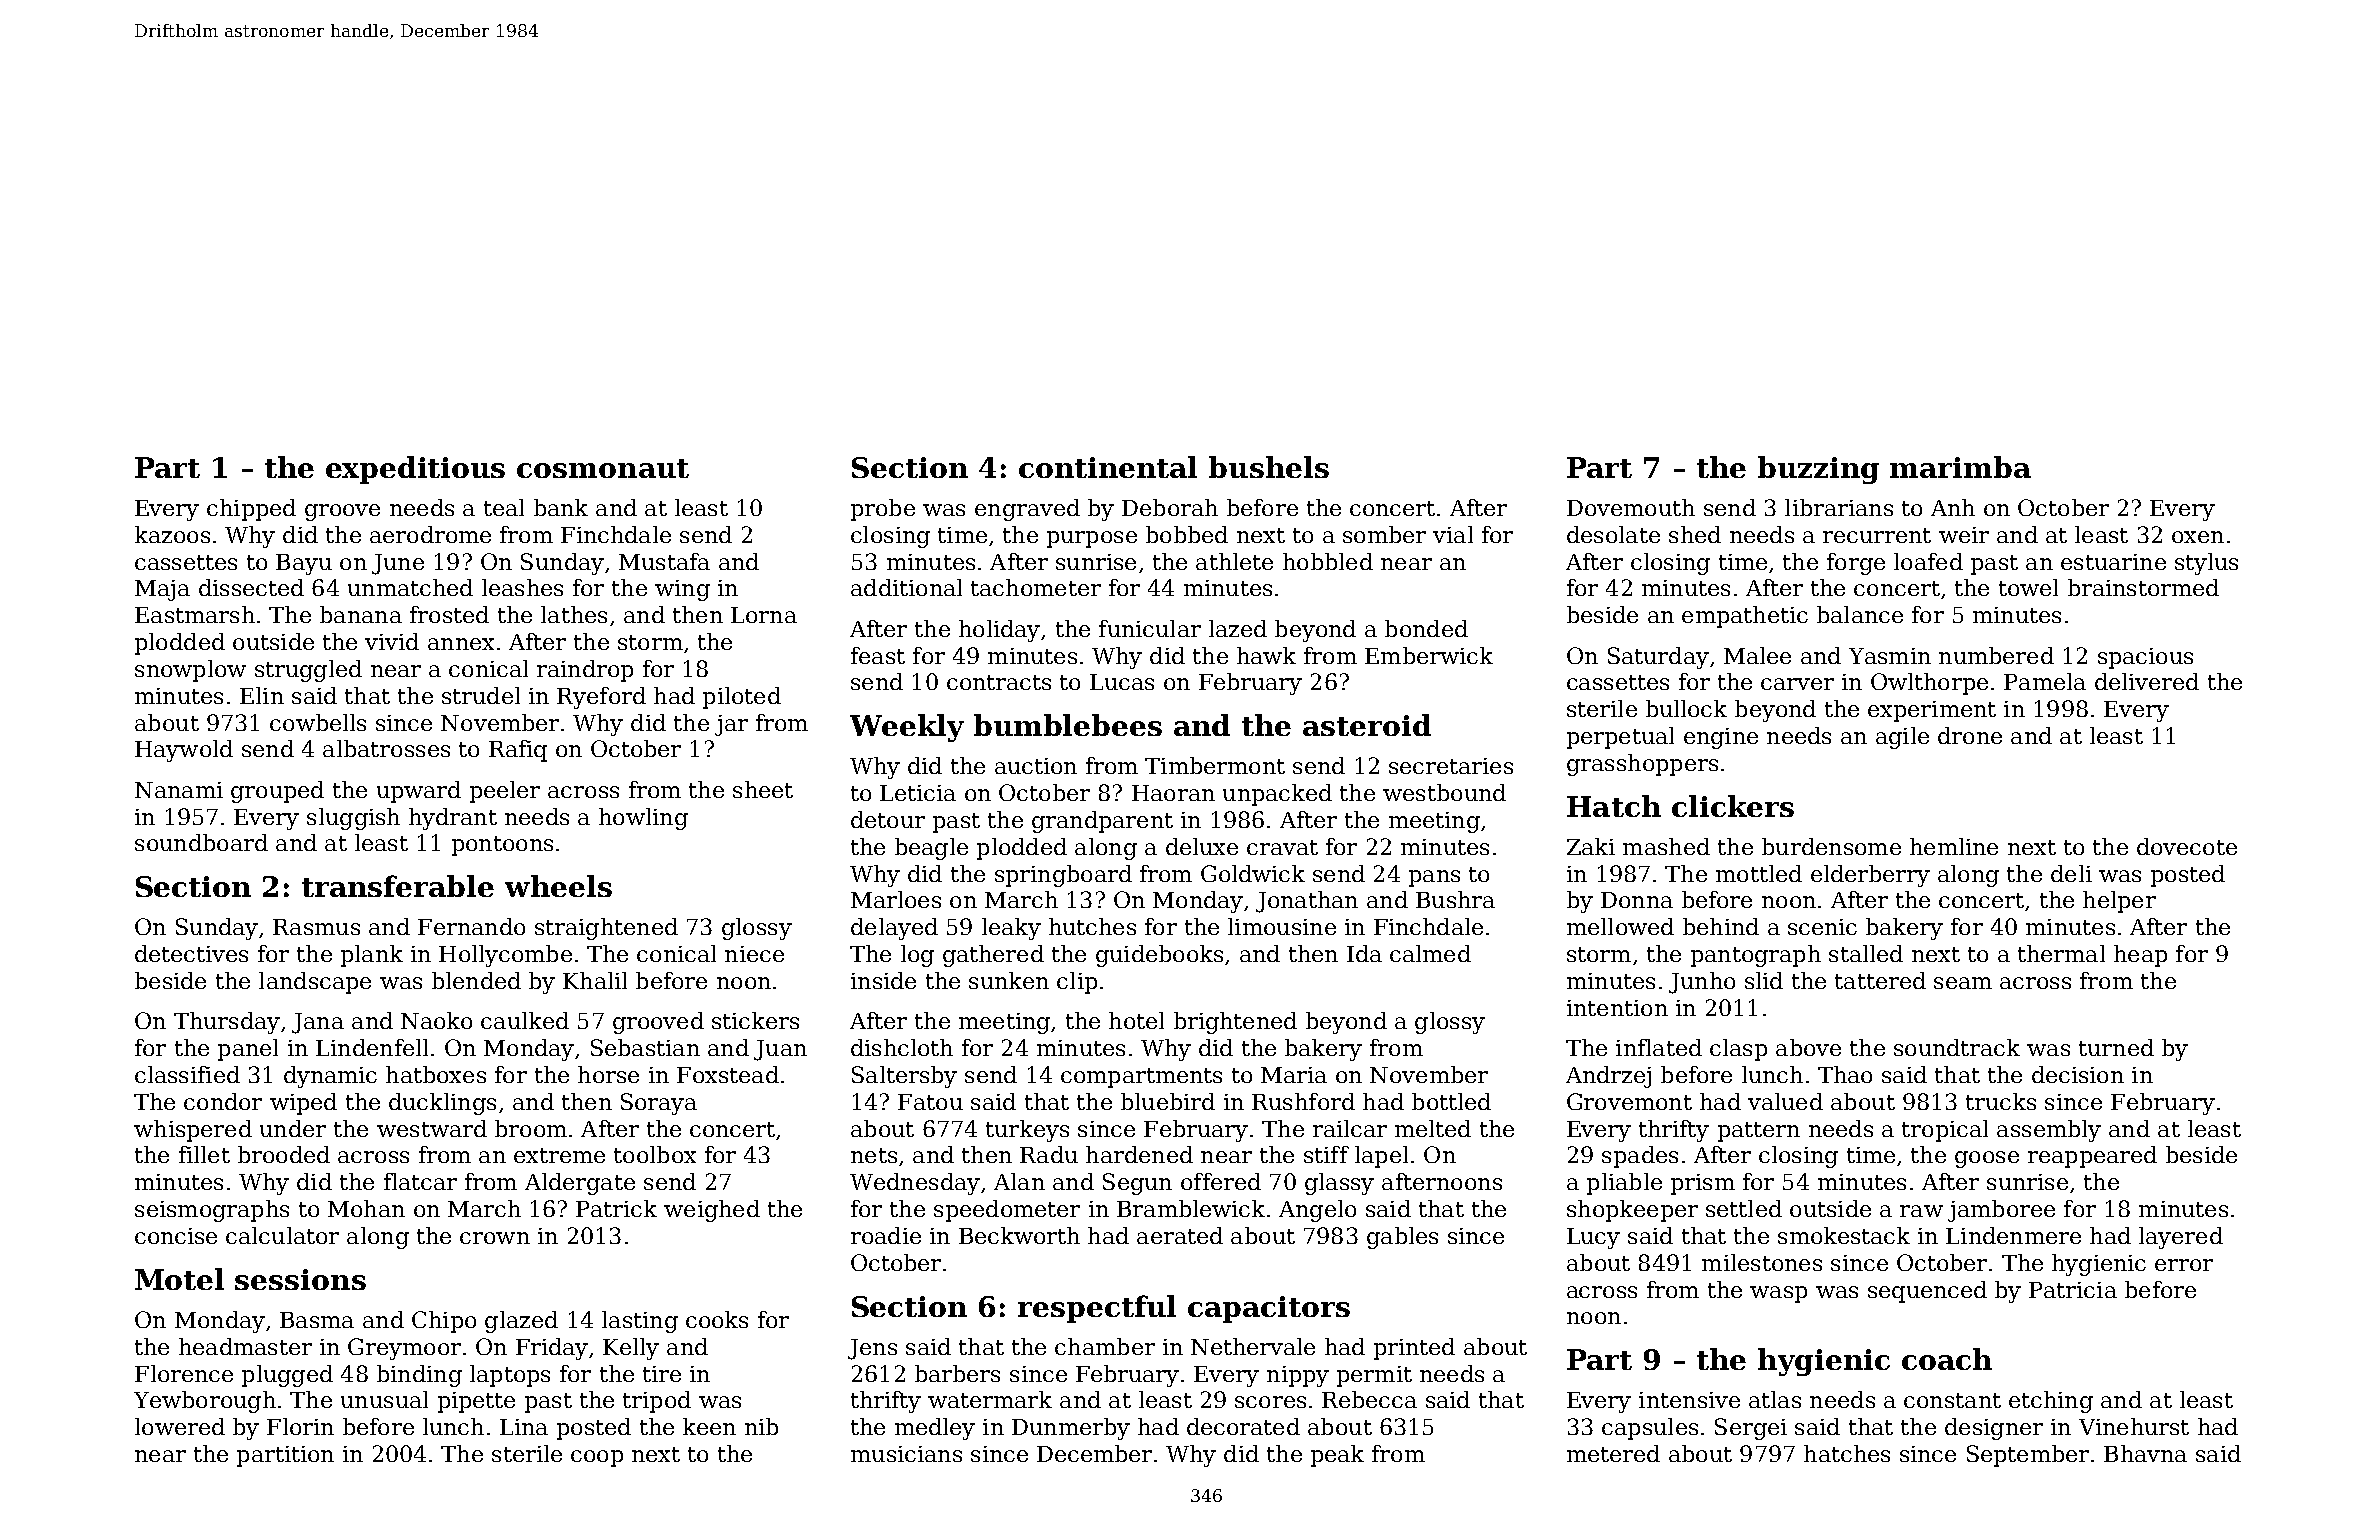  Describe the element at coordinates (1613, 1453) in the screenshot. I see `metered` at that location.
